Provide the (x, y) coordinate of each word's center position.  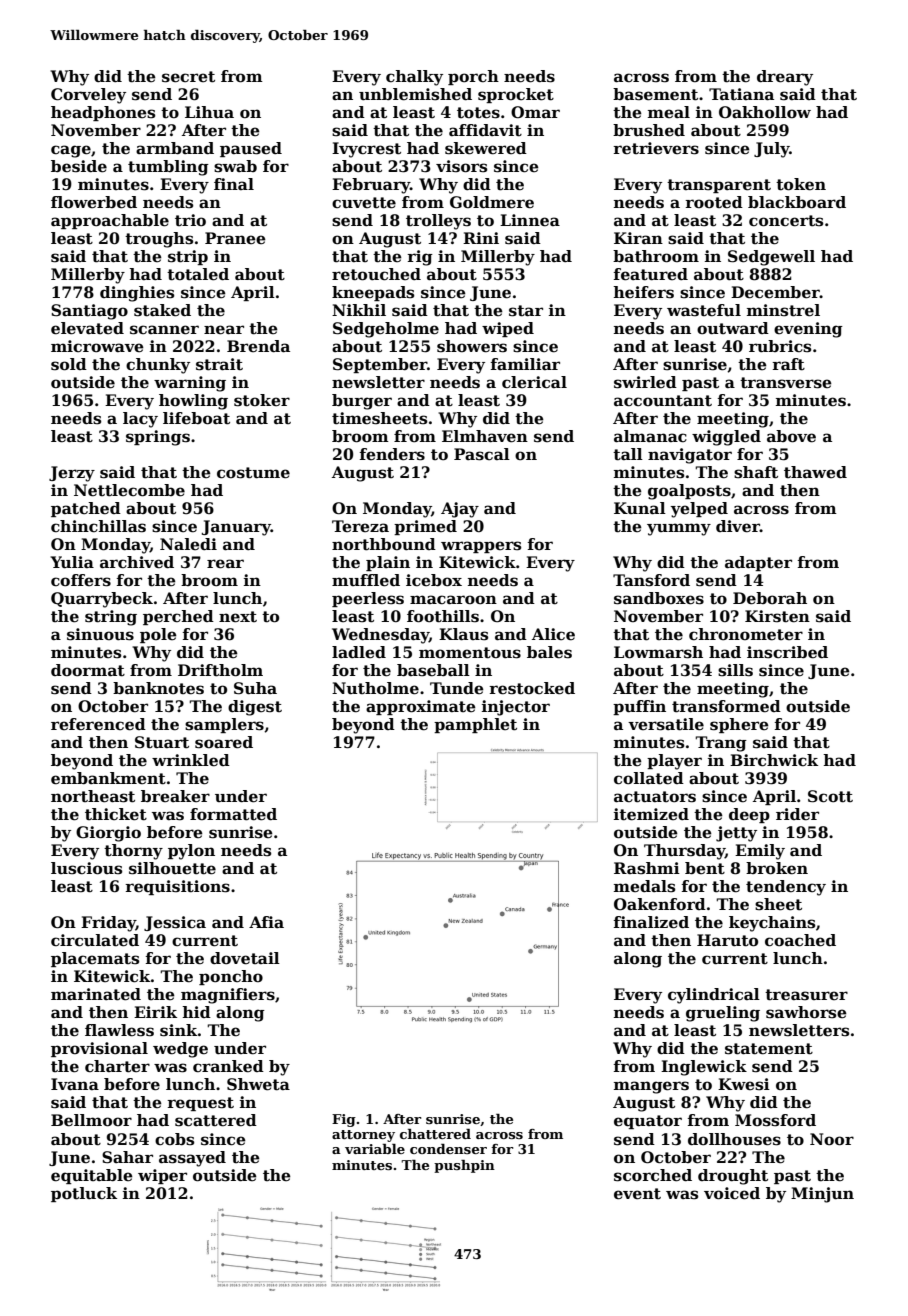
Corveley (88, 96)
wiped (508, 329)
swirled (645, 382)
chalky (414, 78)
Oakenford (660, 904)
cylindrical (714, 996)
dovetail (245, 958)
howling (193, 402)
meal (669, 112)
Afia (266, 922)
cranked (228, 1066)
